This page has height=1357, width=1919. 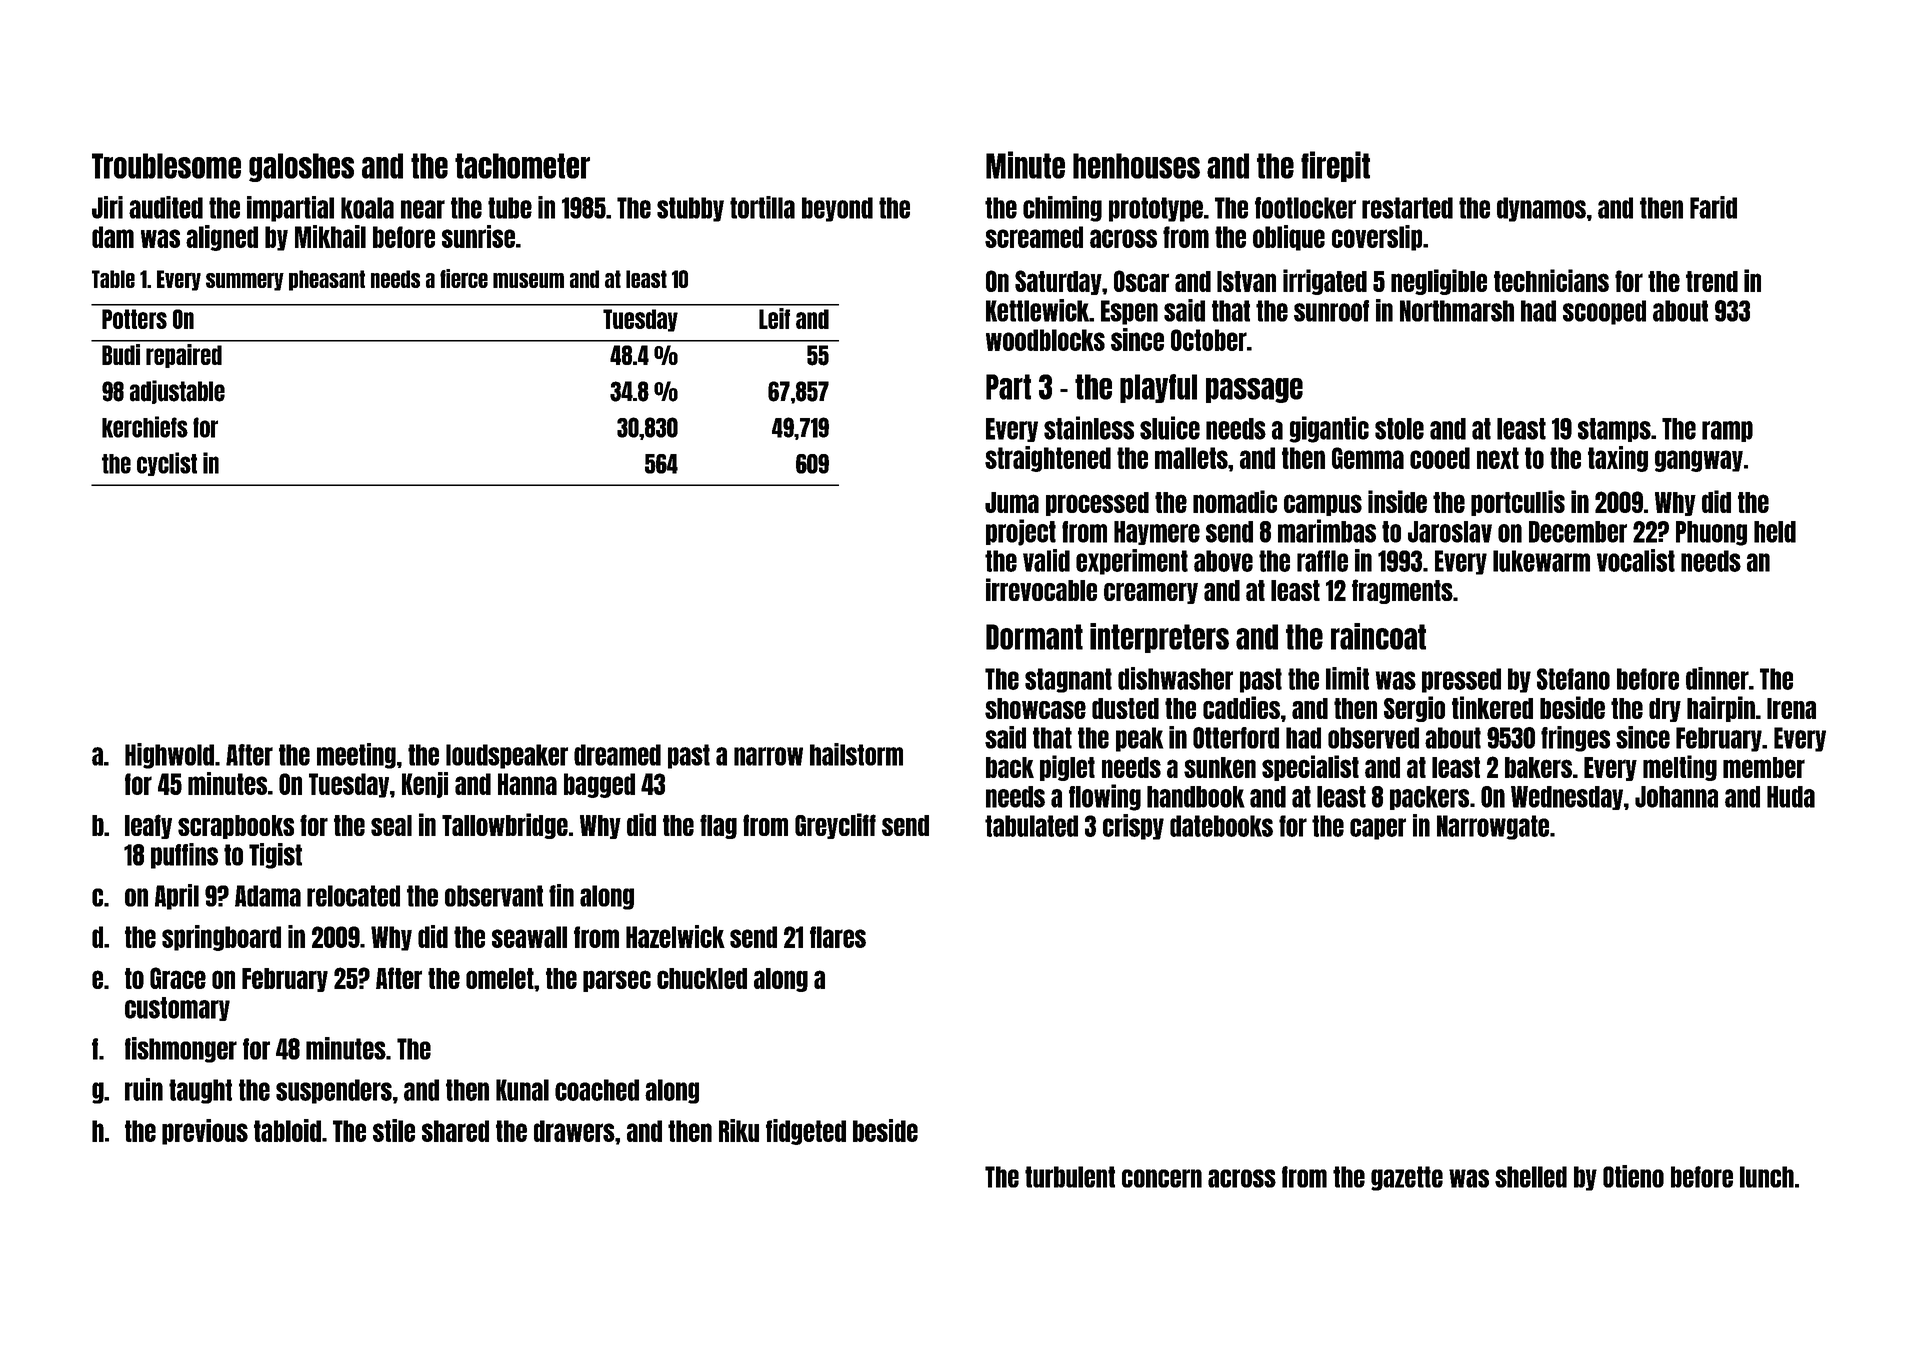 What do you see at coordinates (356, 756) in the page?
I see `meeting` at bounding box center [356, 756].
